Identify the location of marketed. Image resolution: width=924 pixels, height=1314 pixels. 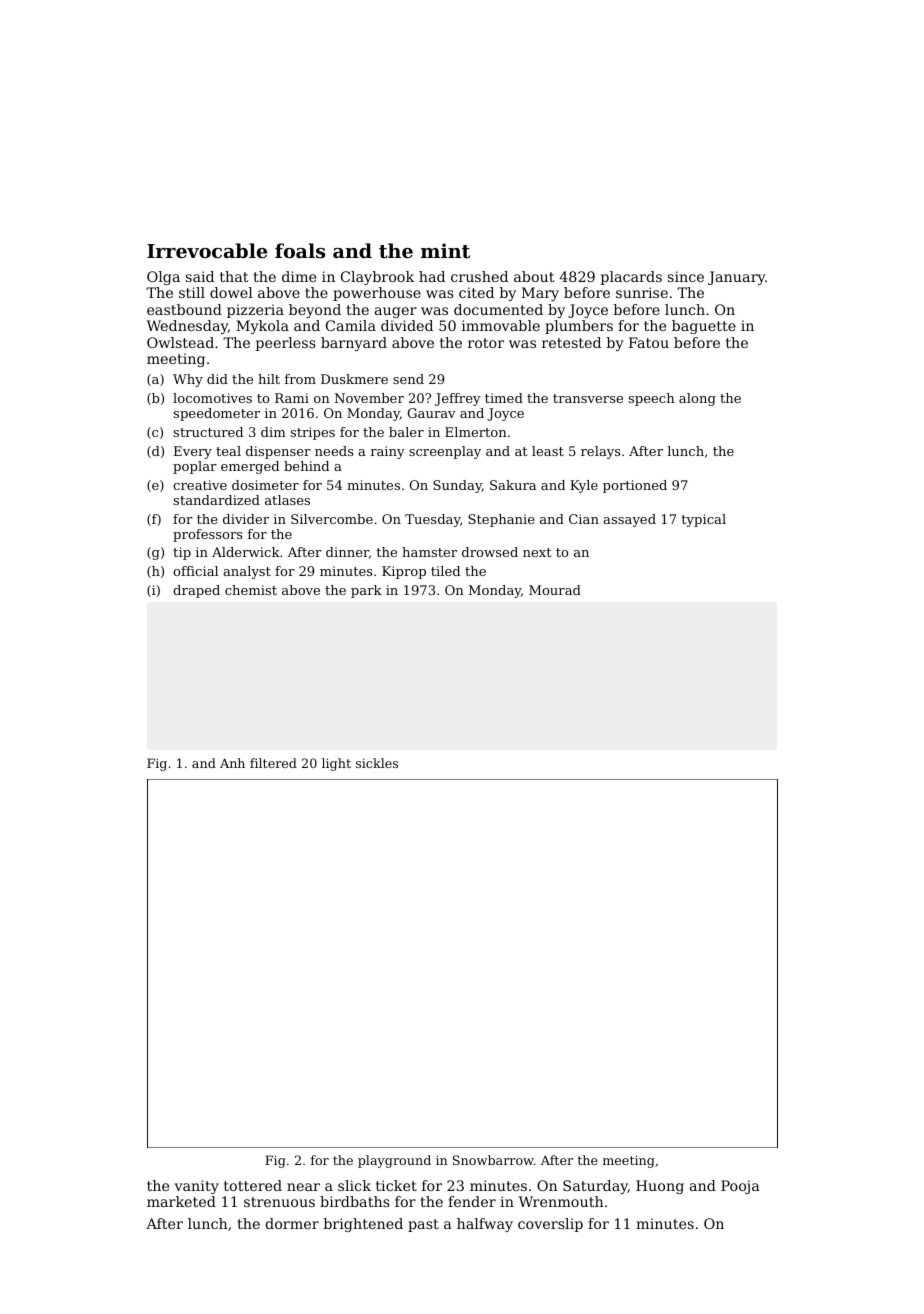
(181, 1201).
